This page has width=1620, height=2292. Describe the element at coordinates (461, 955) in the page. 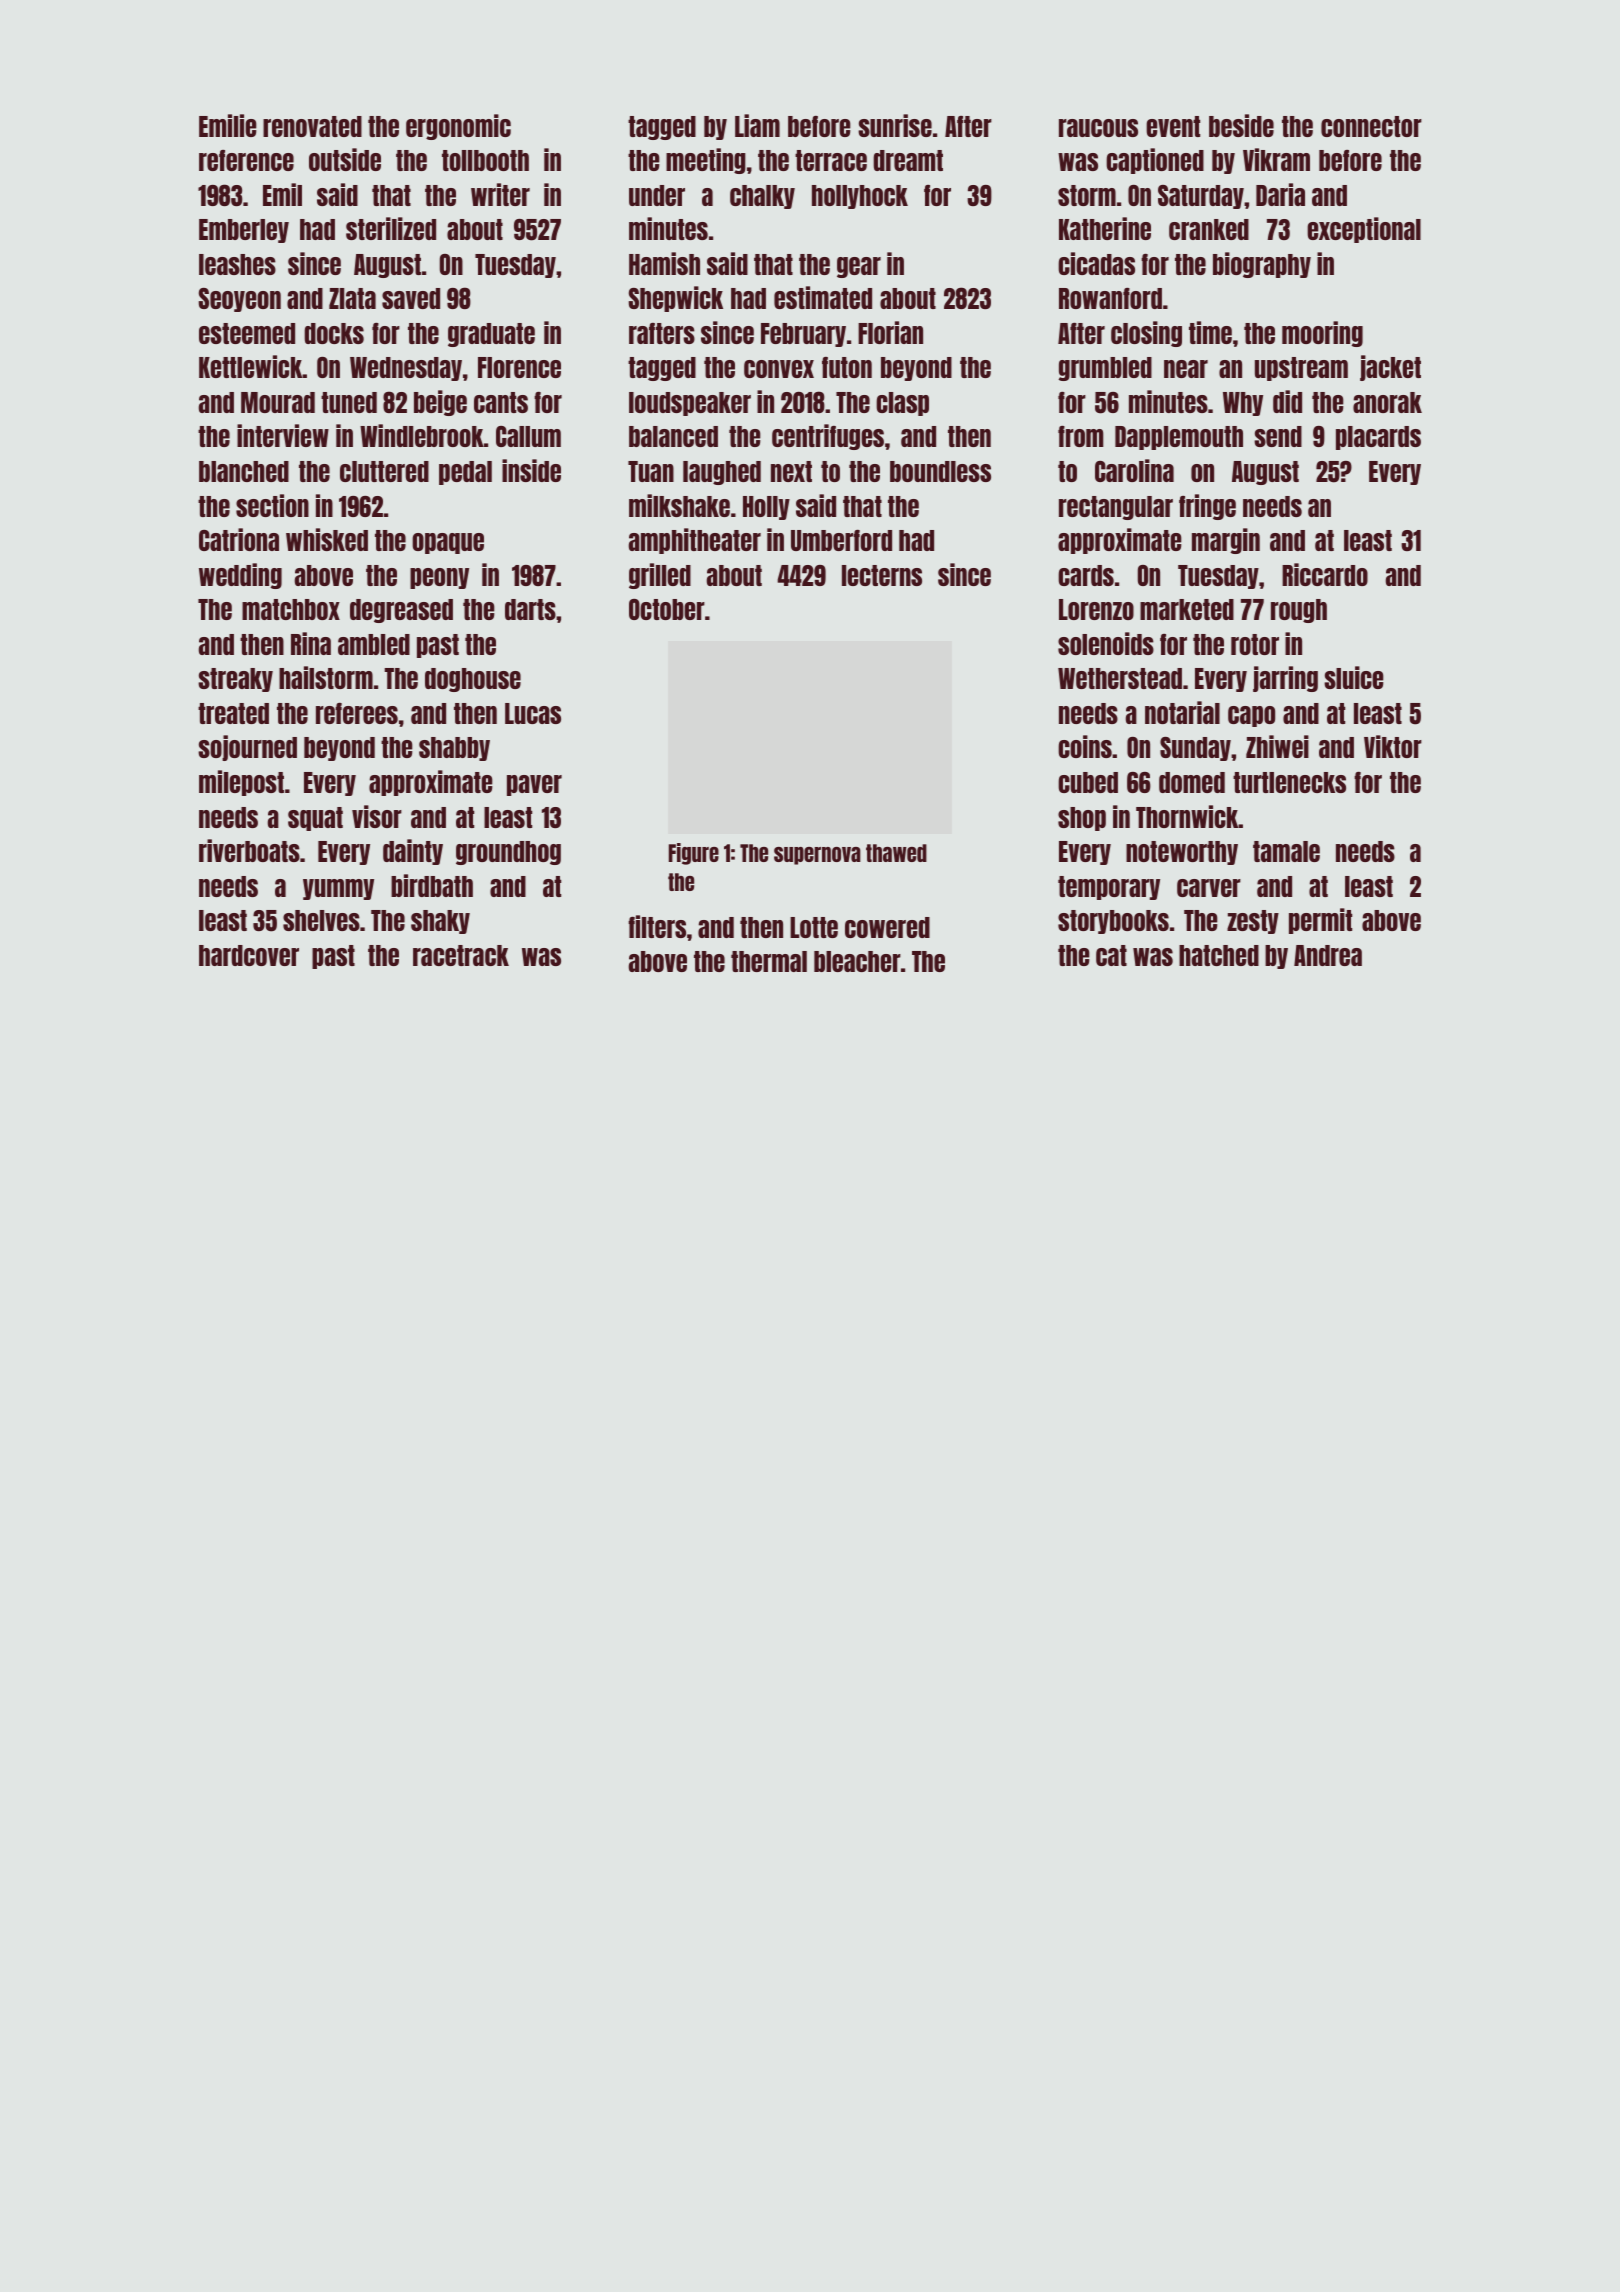

I see `racetrack` at that location.
